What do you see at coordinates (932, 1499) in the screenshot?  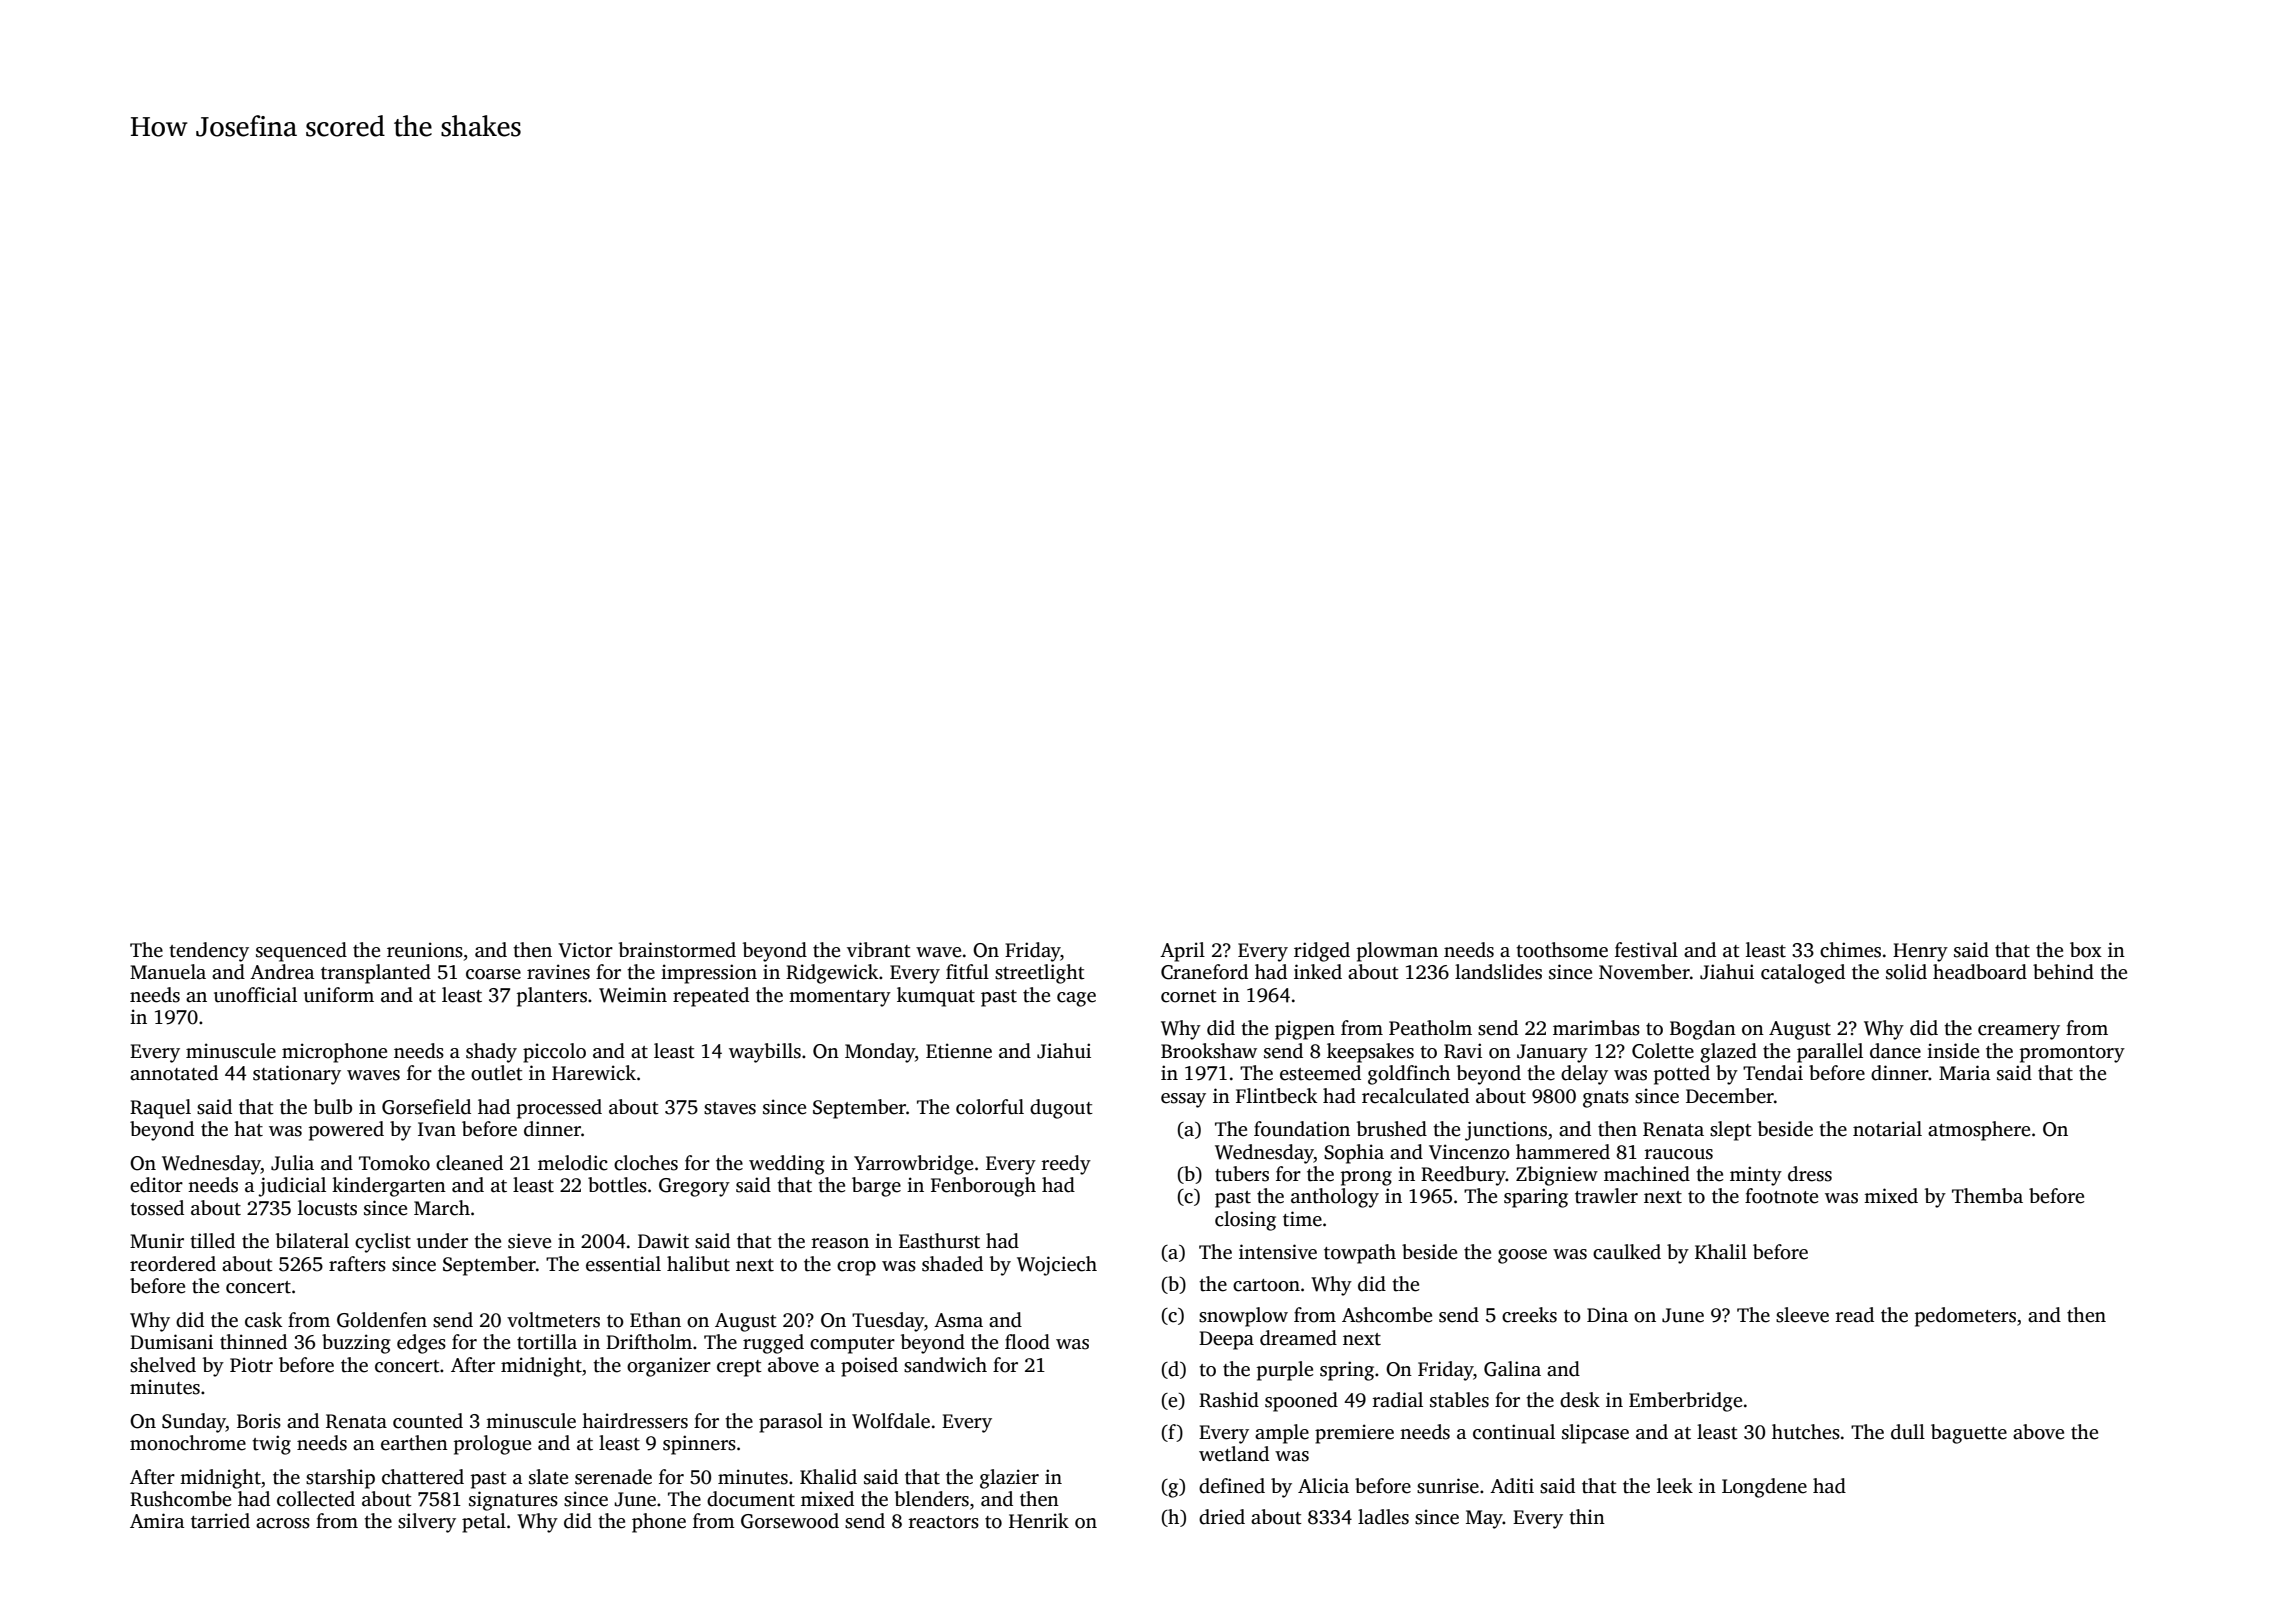 I see `blenders` at bounding box center [932, 1499].
